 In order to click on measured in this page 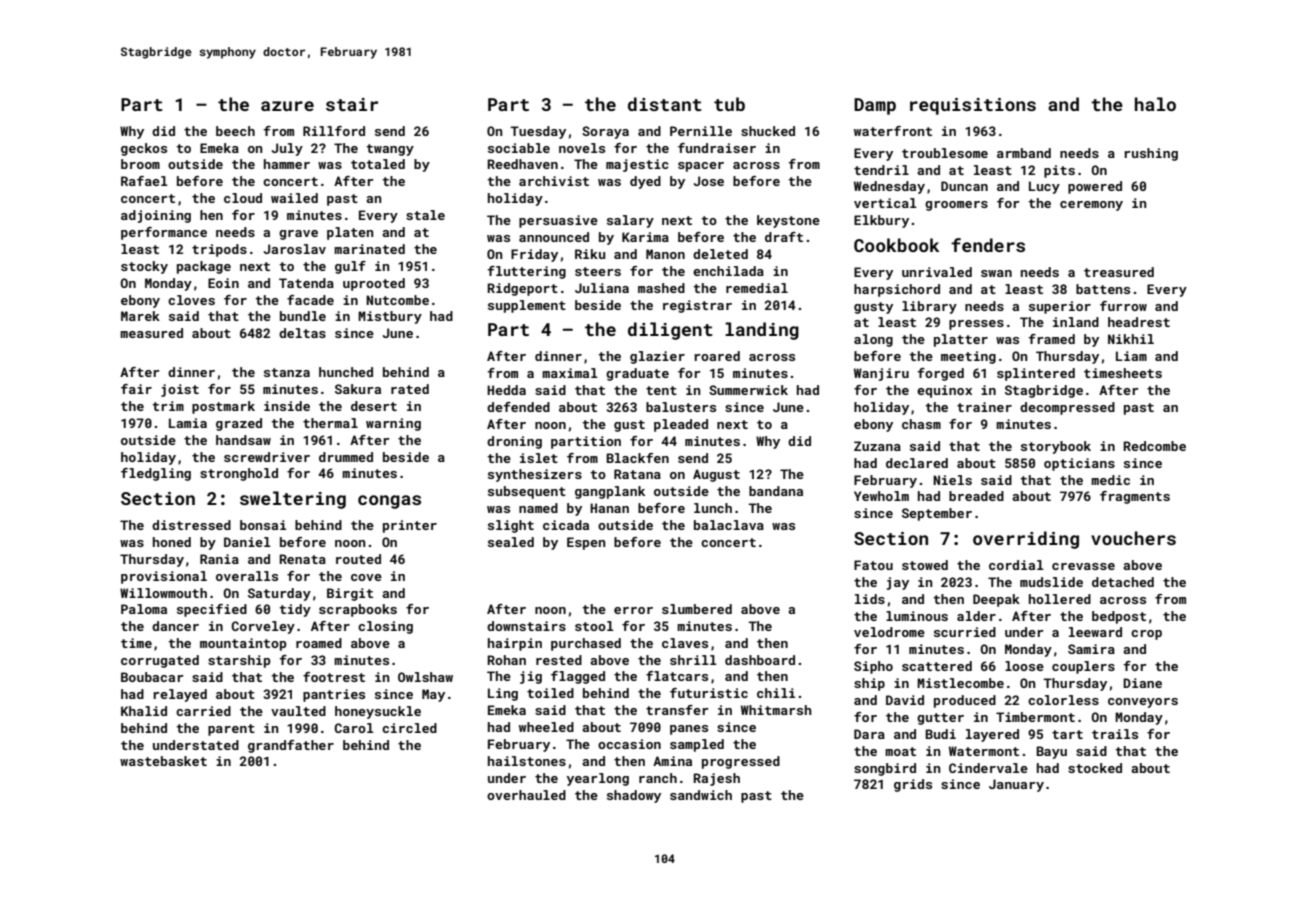, I will do `click(151, 333)`.
